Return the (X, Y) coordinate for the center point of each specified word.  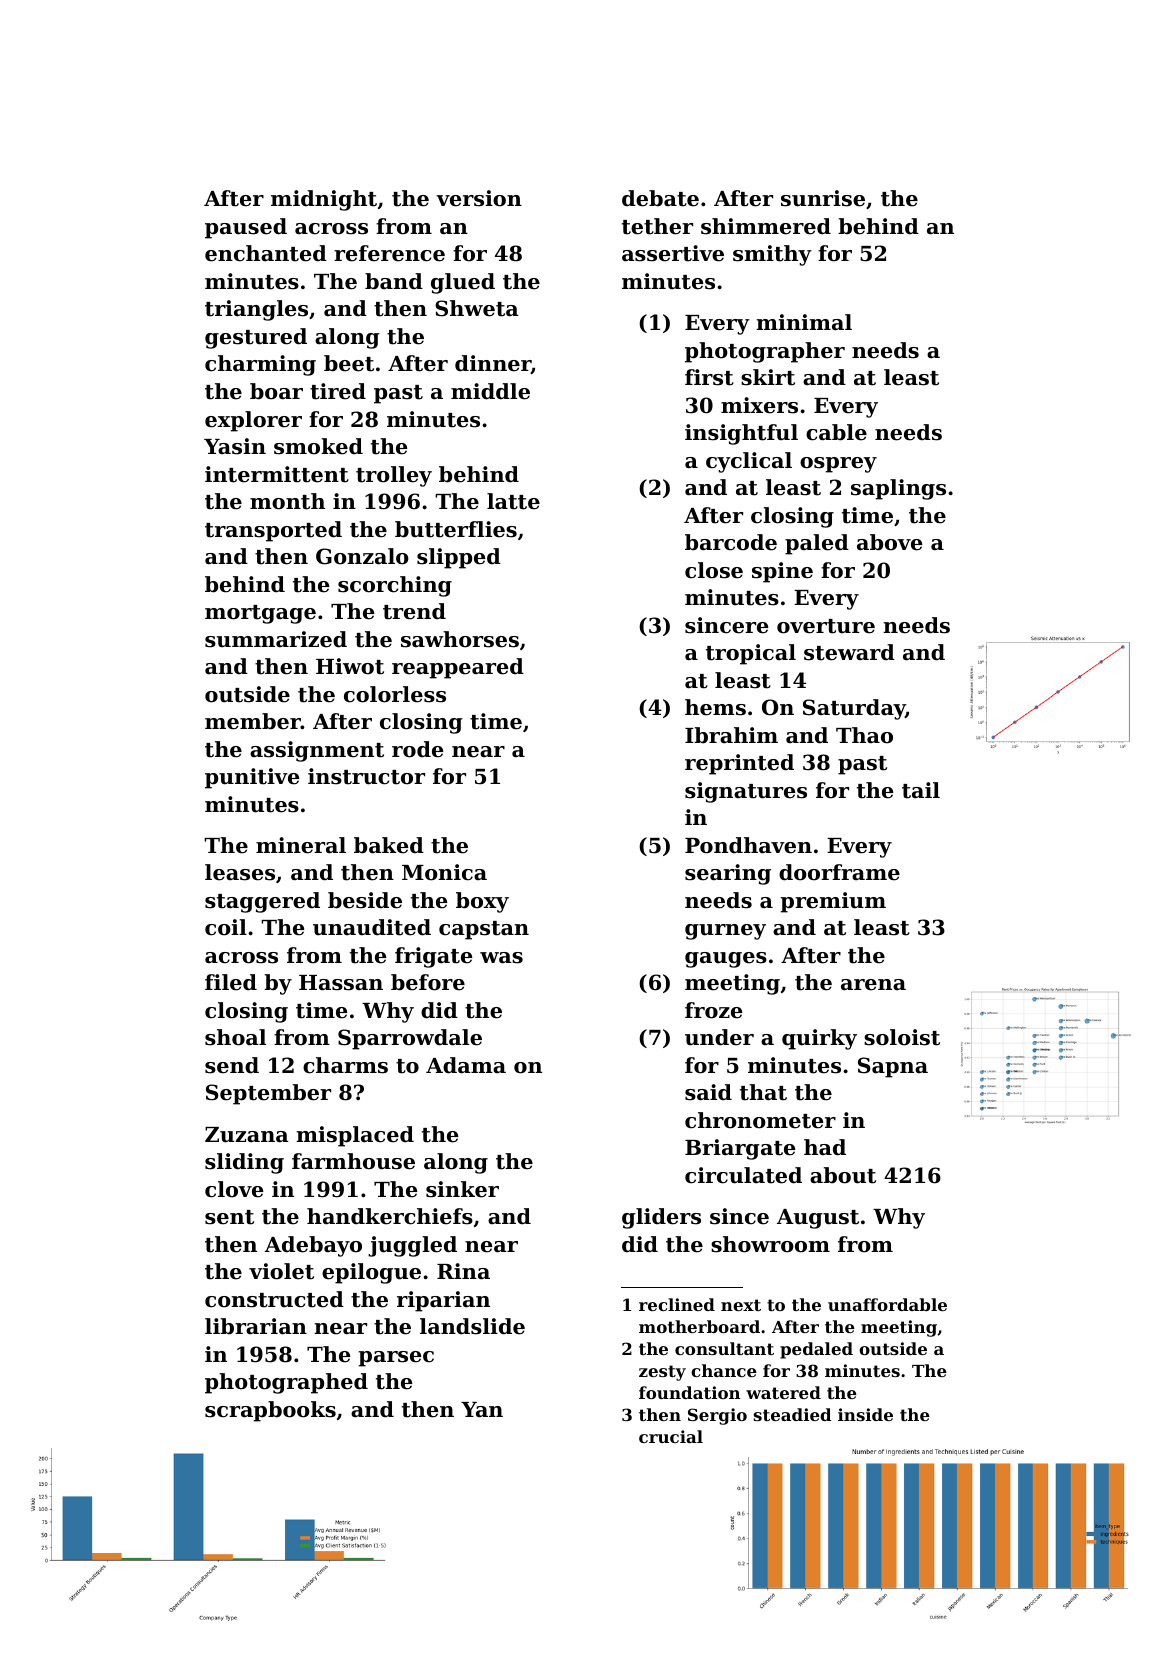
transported (273, 531)
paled (817, 544)
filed (231, 982)
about (843, 1175)
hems (715, 707)
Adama (466, 1065)
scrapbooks (270, 1411)
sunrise (823, 198)
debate (660, 198)
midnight (324, 200)
